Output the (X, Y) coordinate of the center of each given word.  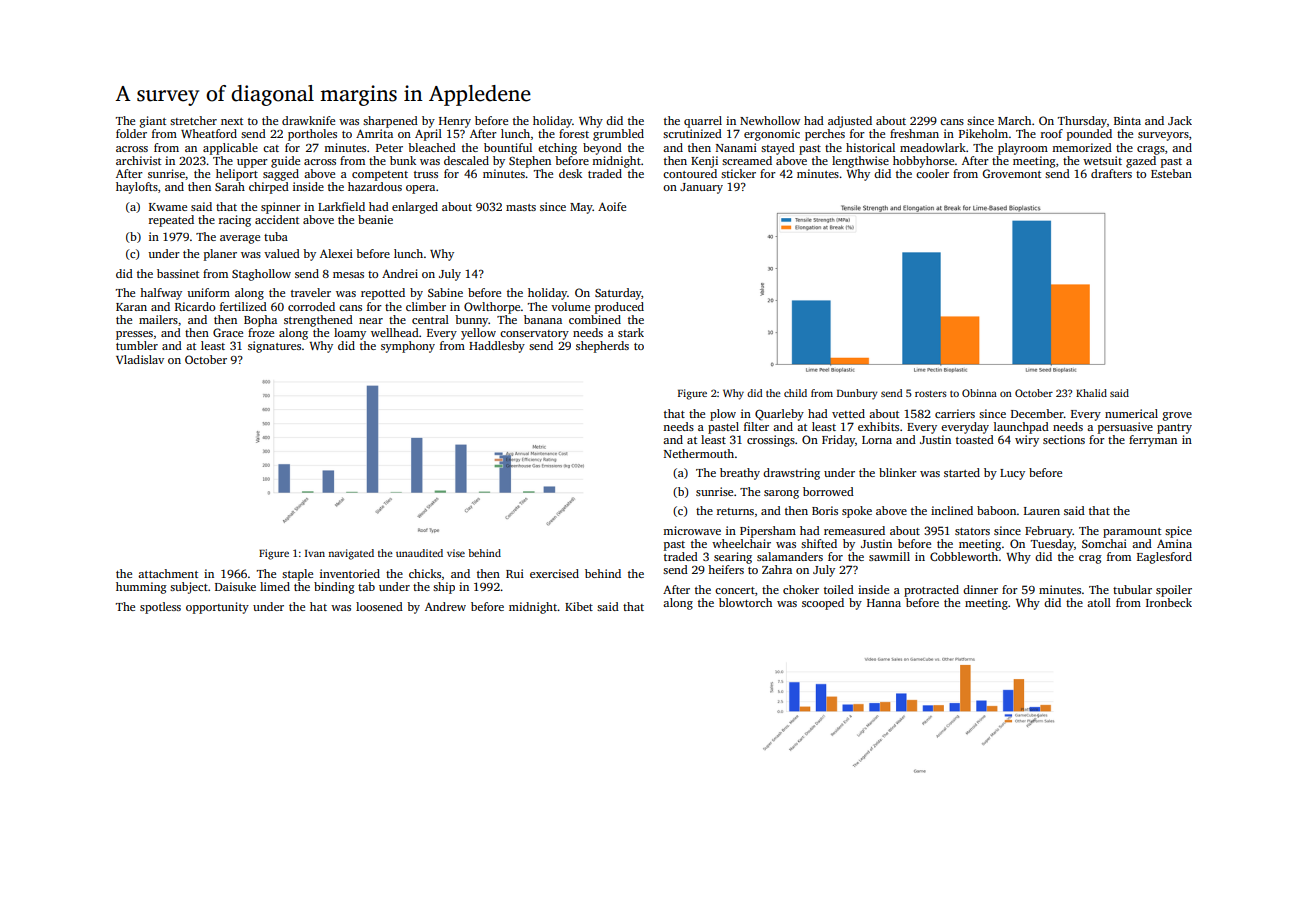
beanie (375, 219)
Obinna (979, 393)
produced (619, 308)
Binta (1127, 120)
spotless (160, 608)
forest (574, 133)
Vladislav (140, 359)
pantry (1174, 429)
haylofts (137, 188)
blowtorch (745, 602)
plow (723, 415)
